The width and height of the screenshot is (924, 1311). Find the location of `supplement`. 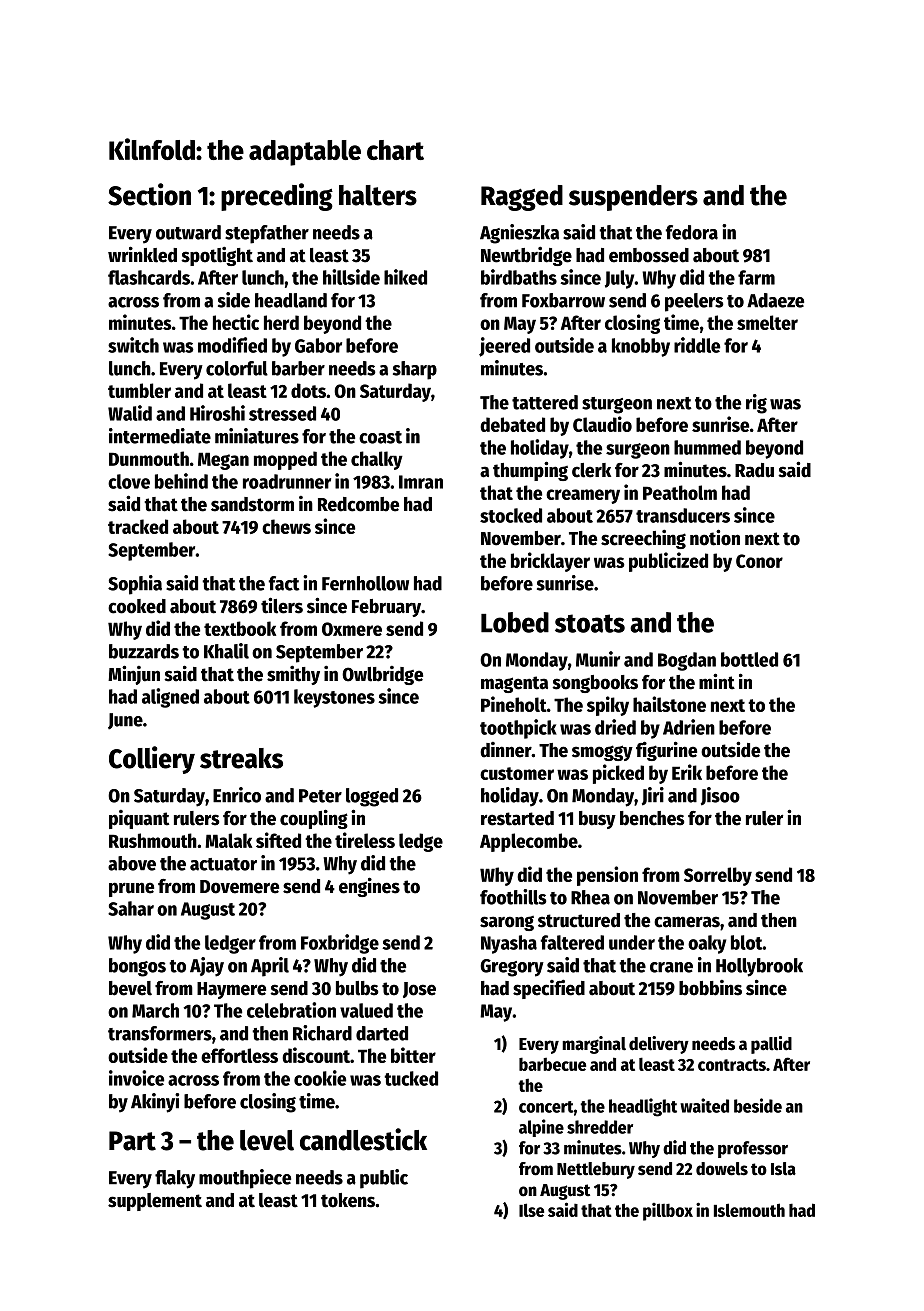

supplement is located at coordinates (155, 1202).
